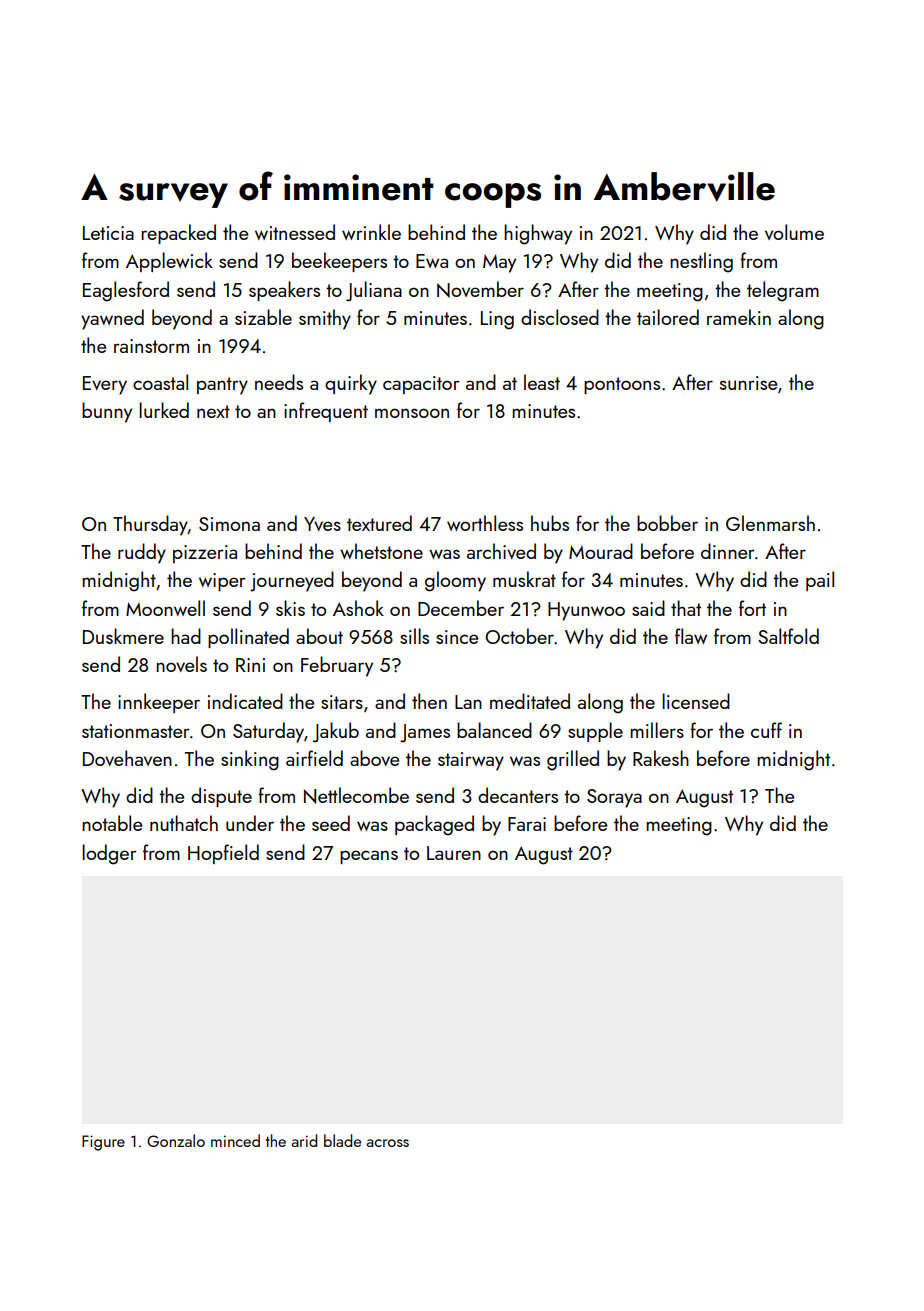 Image resolution: width=924 pixels, height=1311 pixels. Describe the element at coordinates (527, 824) in the screenshot. I see `Farai` at that location.
